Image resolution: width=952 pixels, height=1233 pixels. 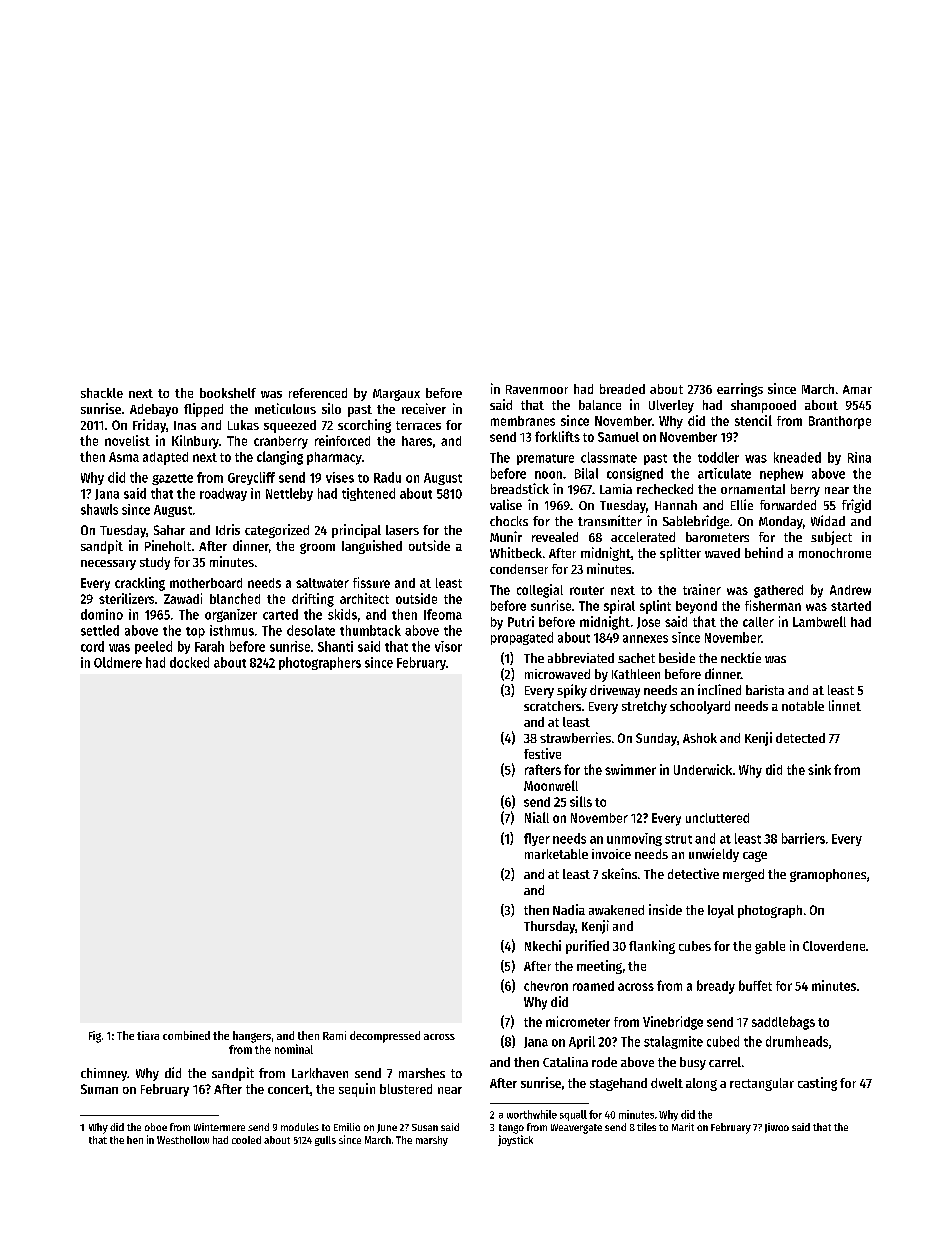 I want to click on Moonwell, so click(x=551, y=785).
